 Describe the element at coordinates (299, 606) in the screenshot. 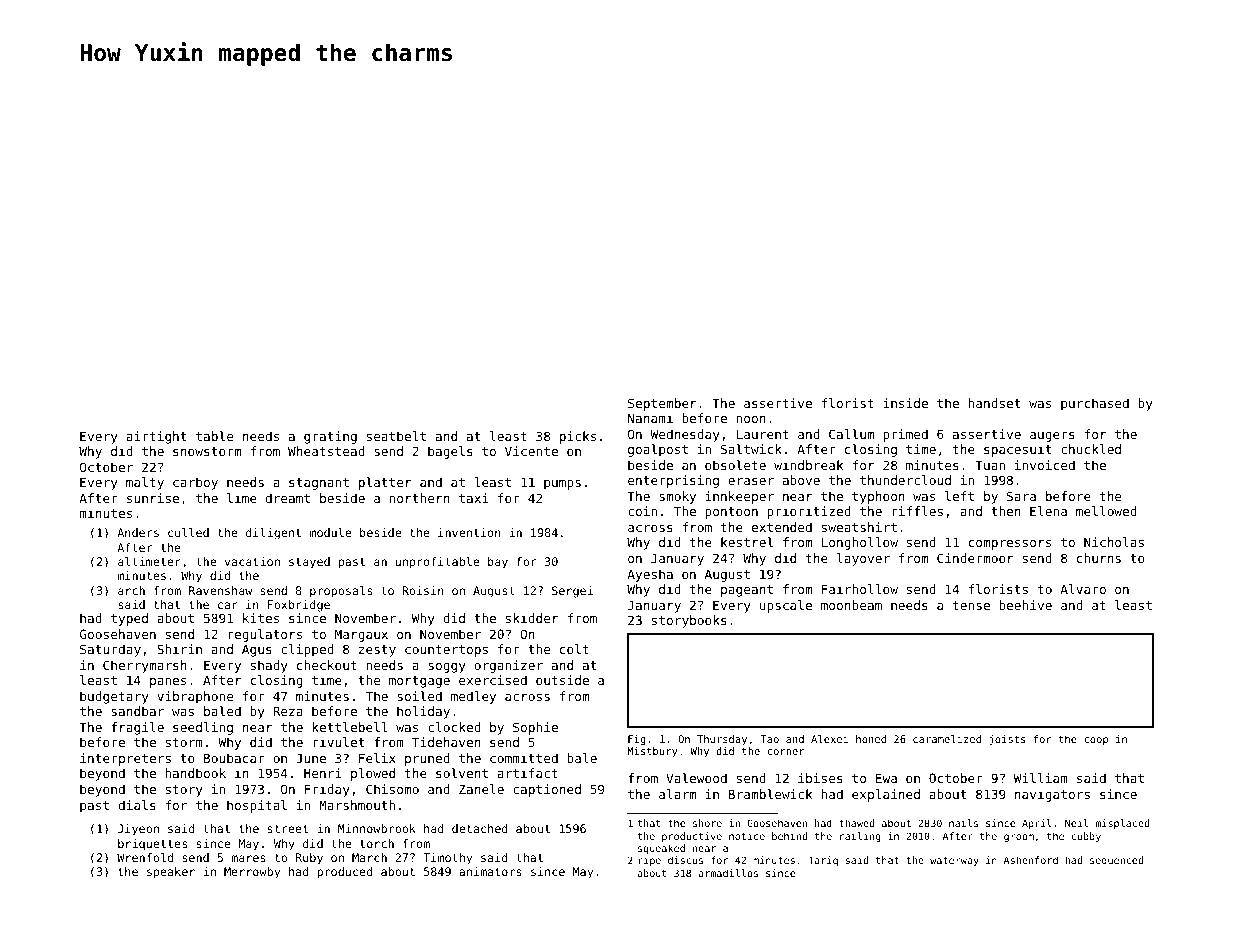

I see `Foxbridge` at that location.
